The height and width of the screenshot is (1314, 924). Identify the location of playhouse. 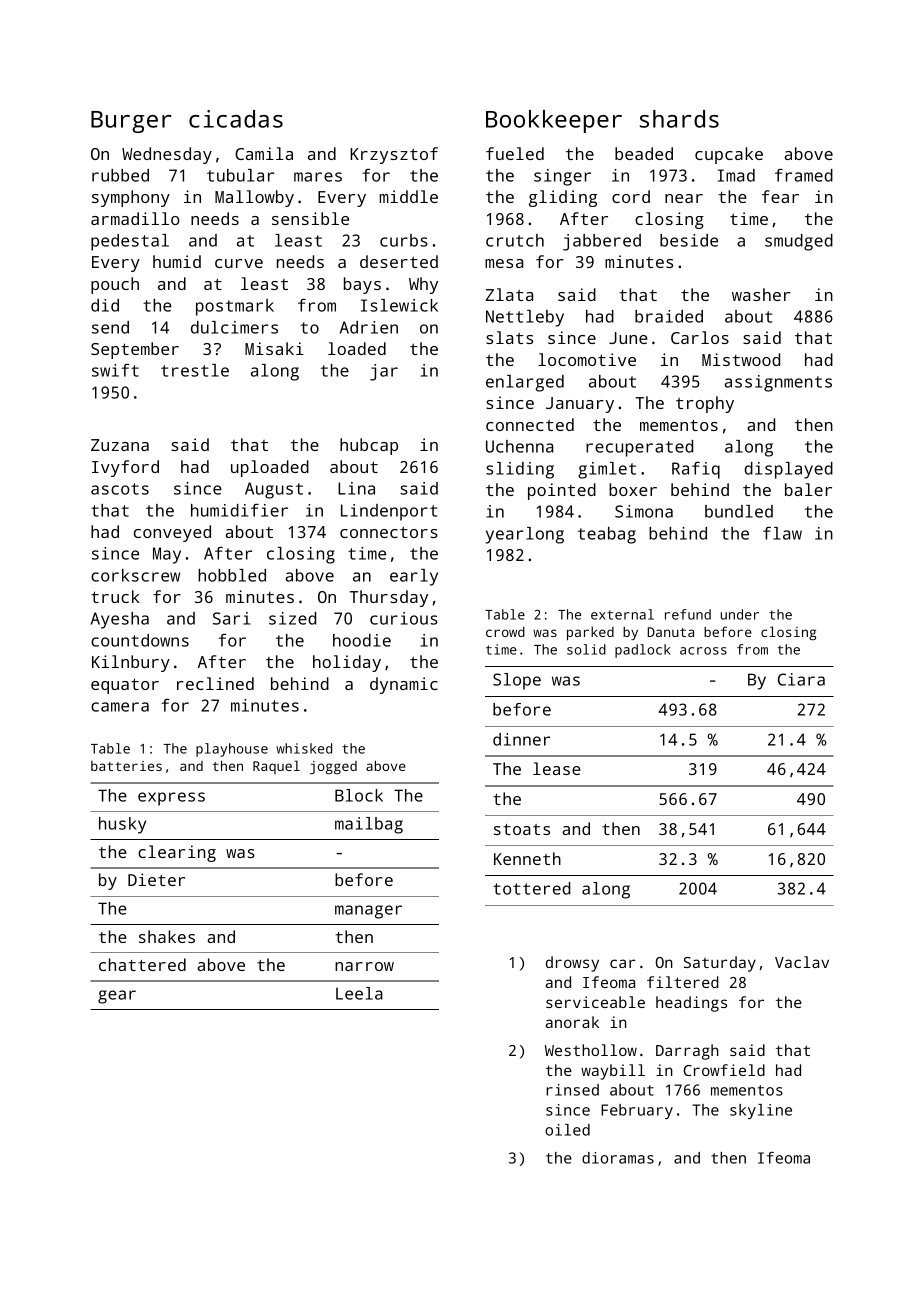
(232, 750).
